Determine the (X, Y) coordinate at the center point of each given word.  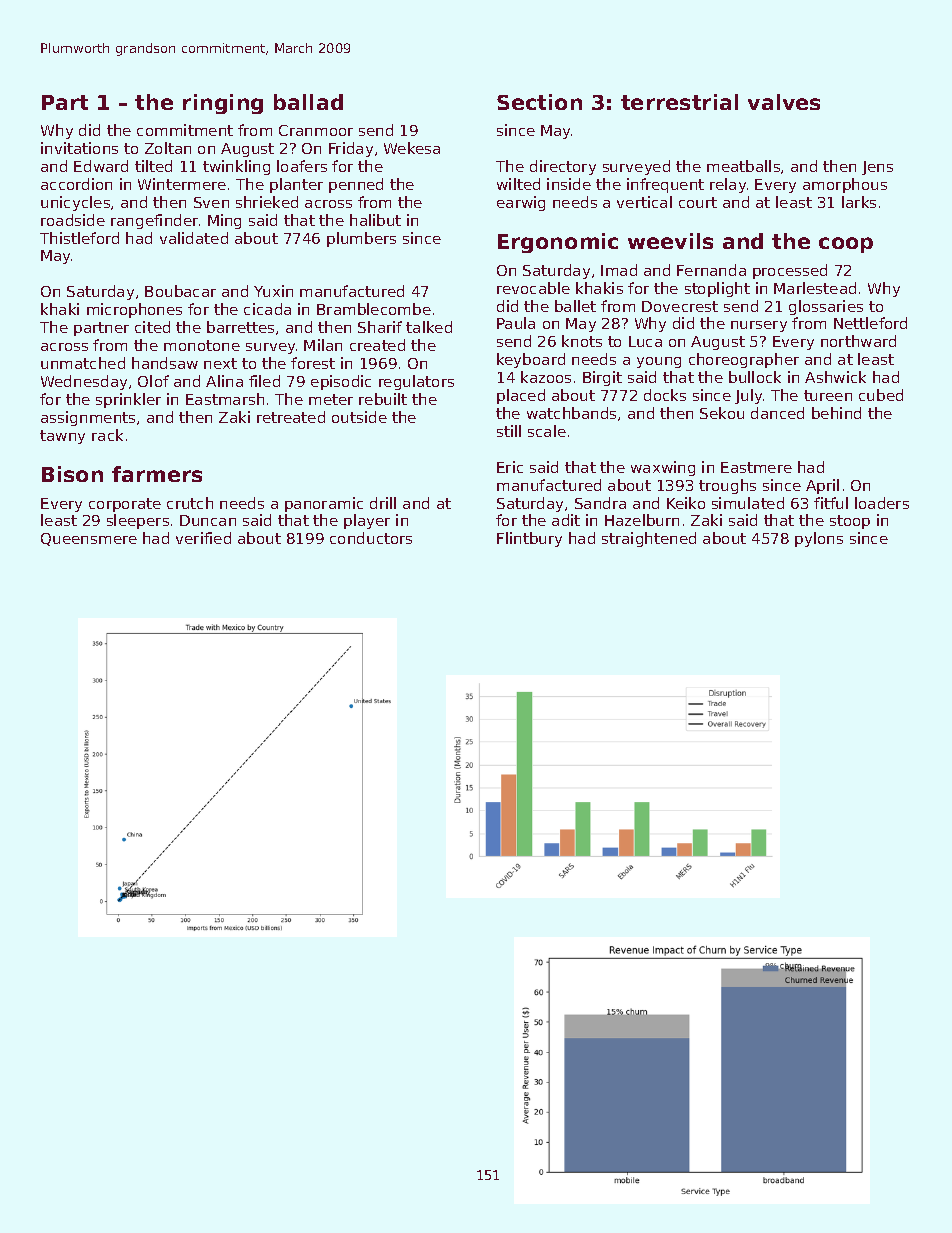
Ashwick (835, 377)
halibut (375, 220)
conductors (371, 538)
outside (359, 417)
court (698, 202)
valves (784, 102)
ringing (223, 104)
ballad (308, 102)
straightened (649, 539)
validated (194, 238)
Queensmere (89, 539)
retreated (291, 417)
